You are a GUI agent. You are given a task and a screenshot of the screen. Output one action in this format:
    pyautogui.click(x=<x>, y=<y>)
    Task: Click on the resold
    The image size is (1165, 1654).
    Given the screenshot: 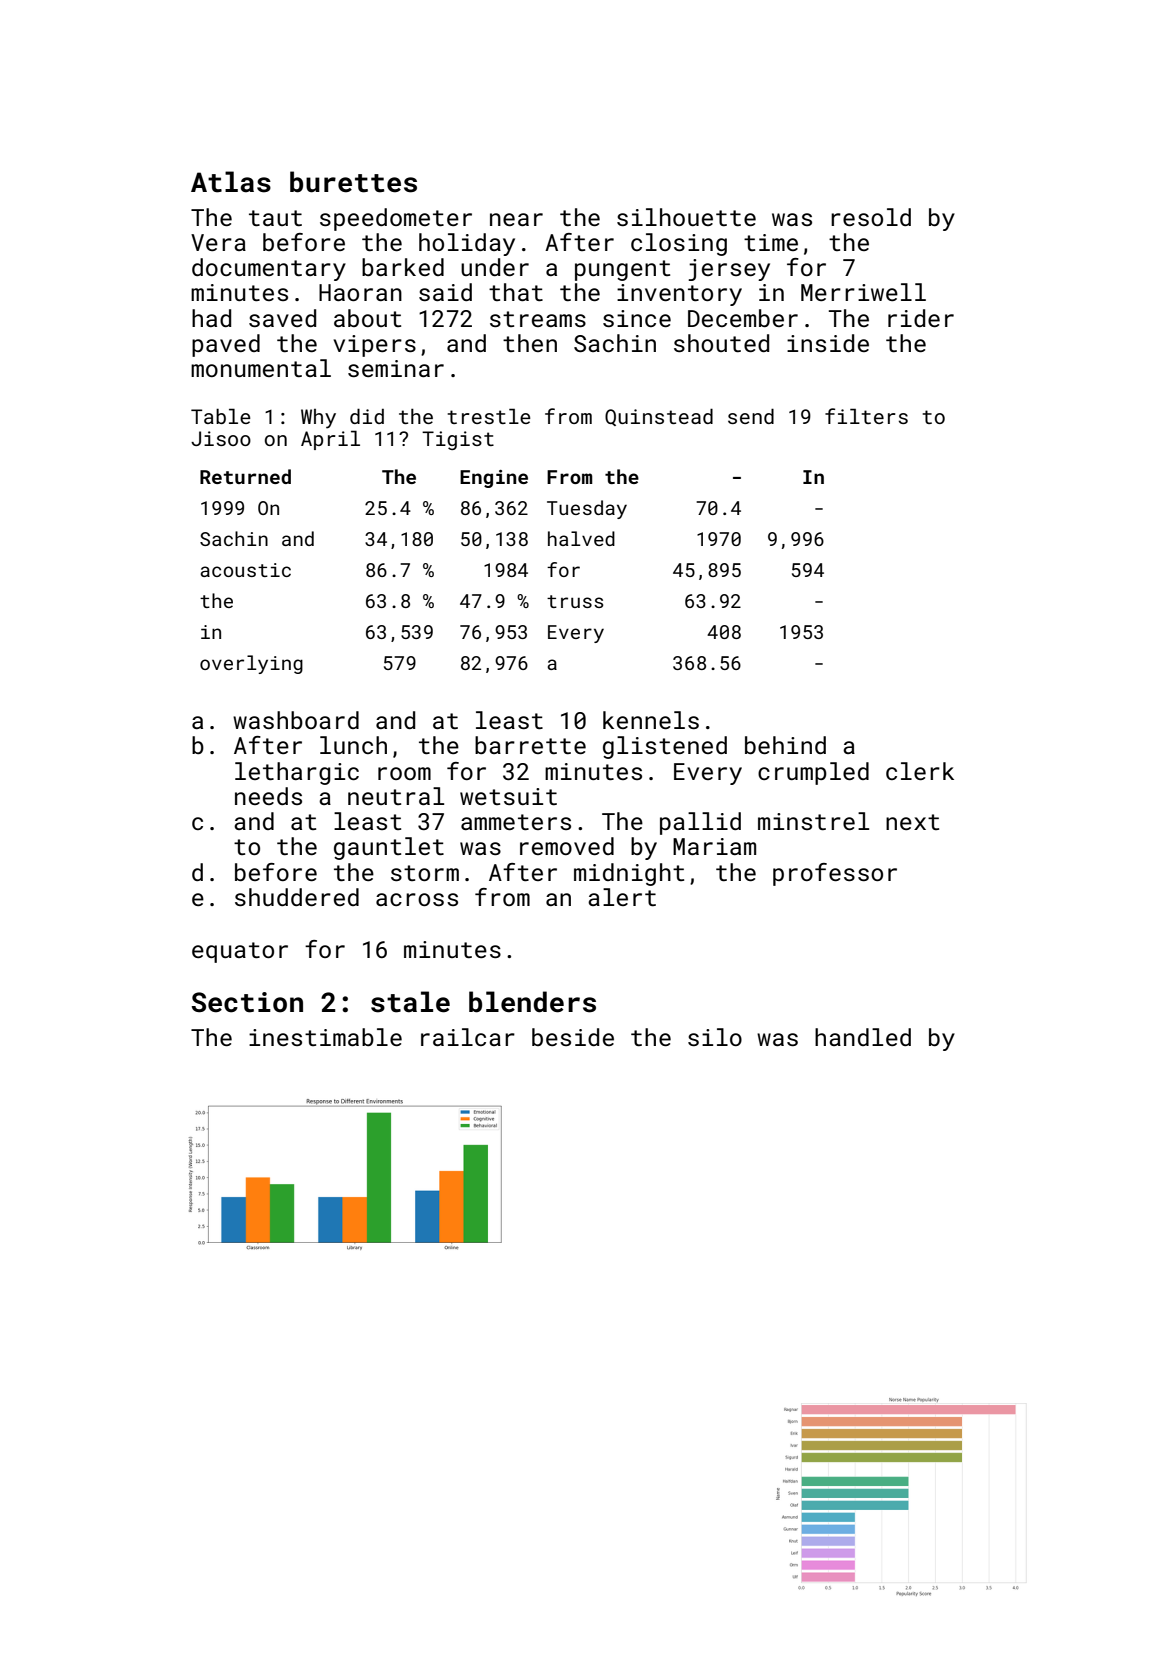 What is the action you would take?
    pyautogui.click(x=871, y=217)
